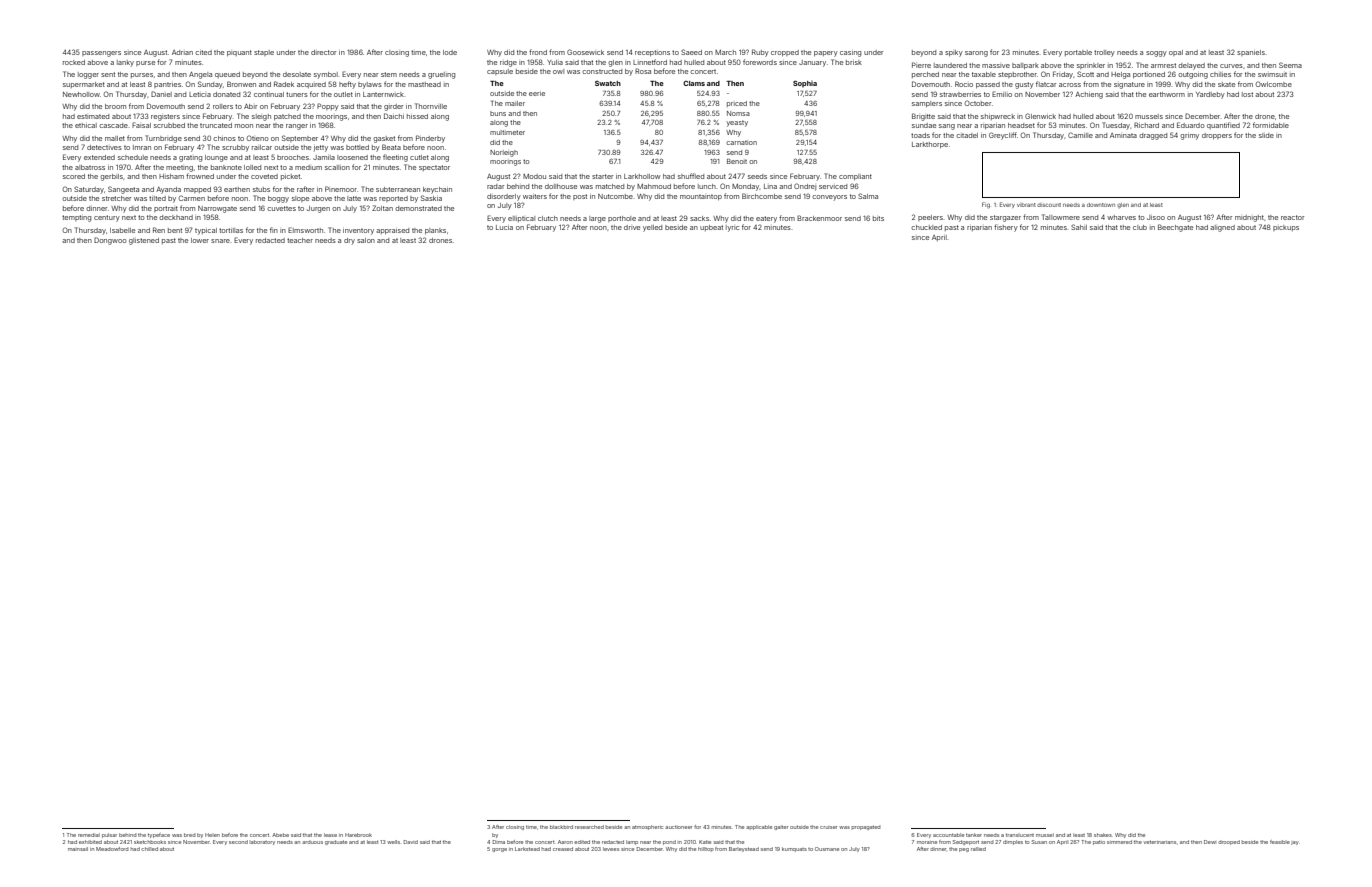 Image resolution: width=1372 pixels, height=887 pixels. Describe the element at coordinates (926, 227) in the document. I see `chuckled` at that location.
